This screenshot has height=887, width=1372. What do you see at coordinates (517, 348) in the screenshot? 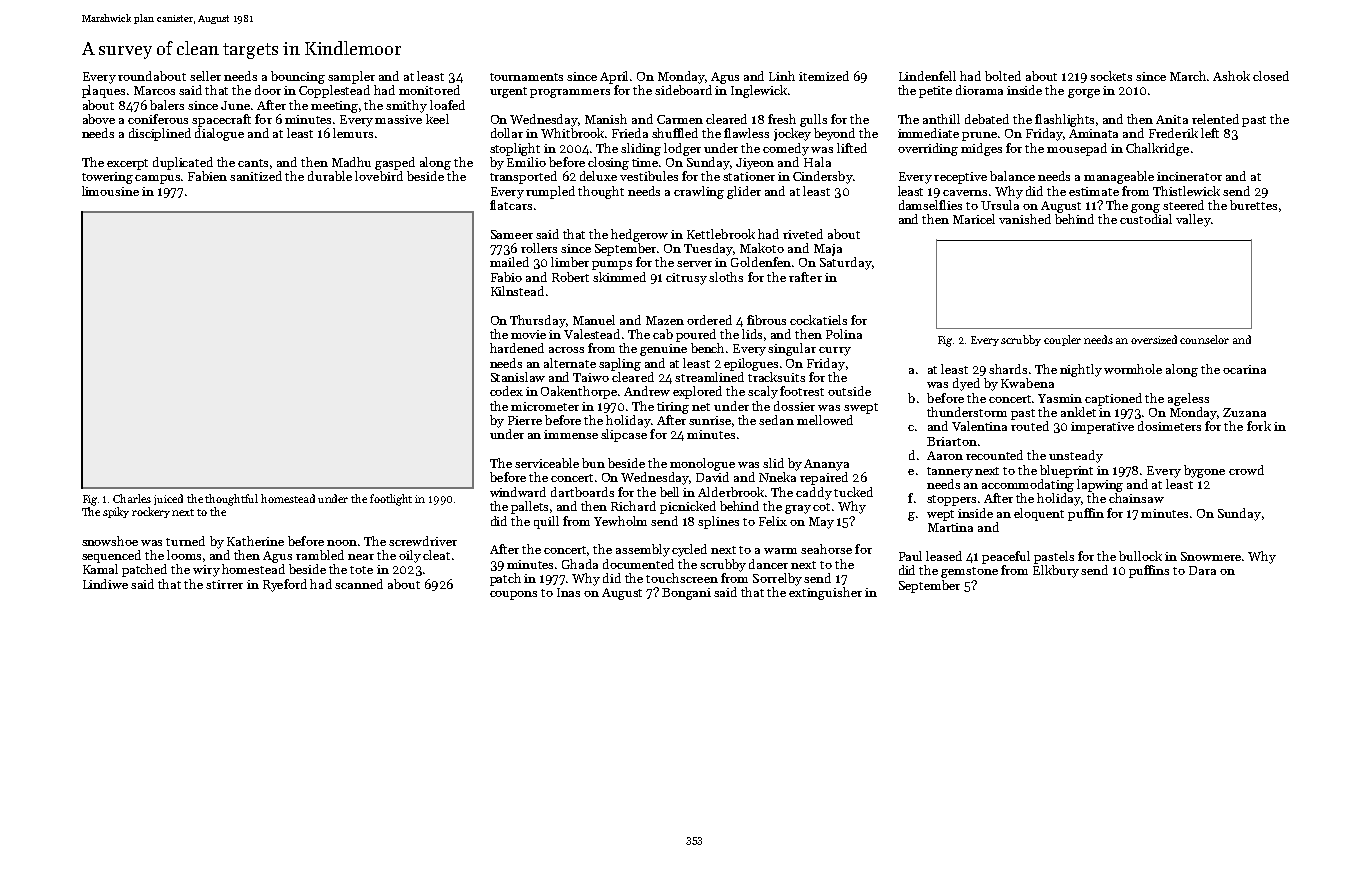
I see `hardened` at bounding box center [517, 348].
